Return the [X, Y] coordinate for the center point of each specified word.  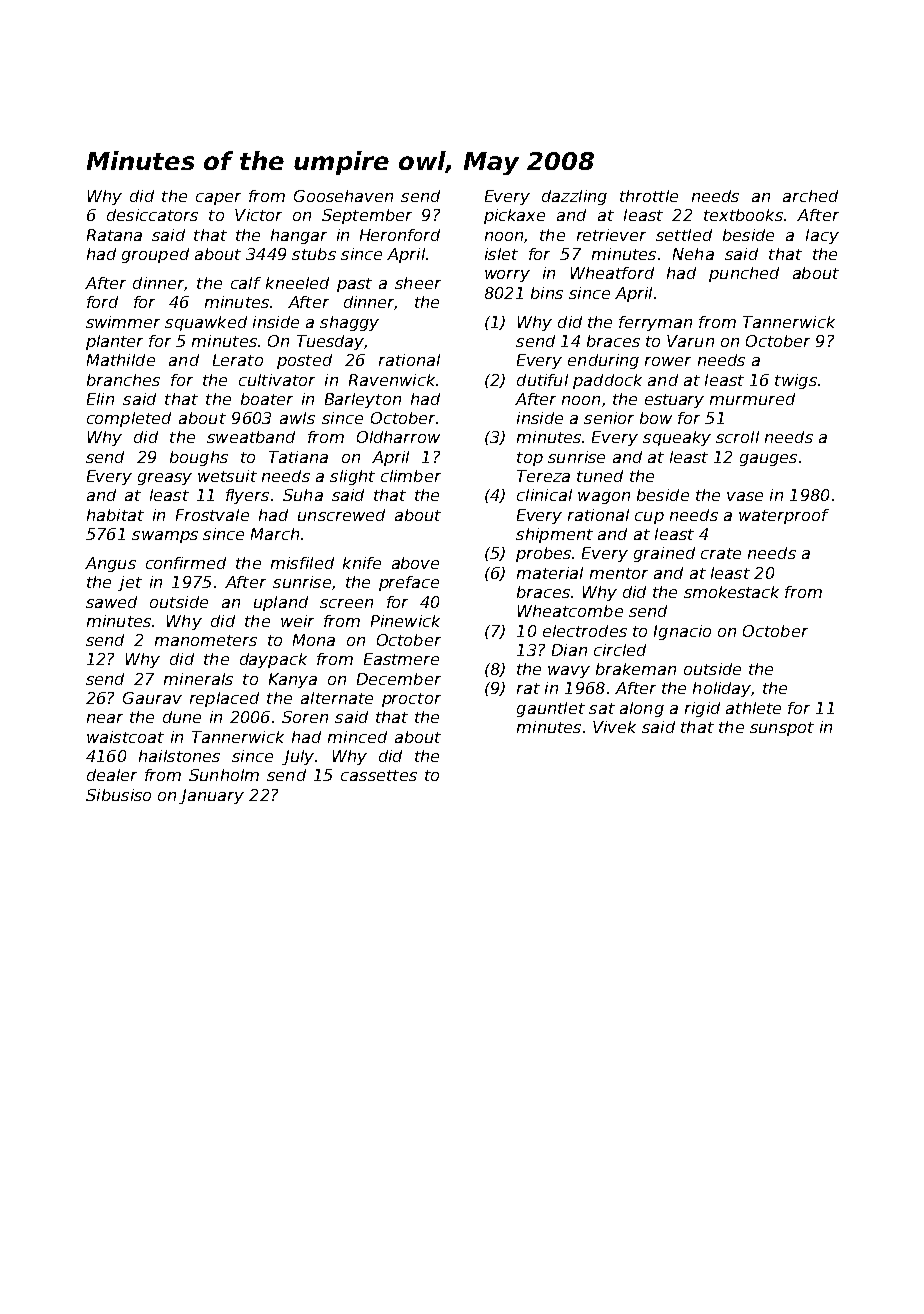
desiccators [152, 215]
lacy [822, 236]
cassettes [379, 775]
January [211, 796]
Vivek [614, 727]
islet [501, 254]
